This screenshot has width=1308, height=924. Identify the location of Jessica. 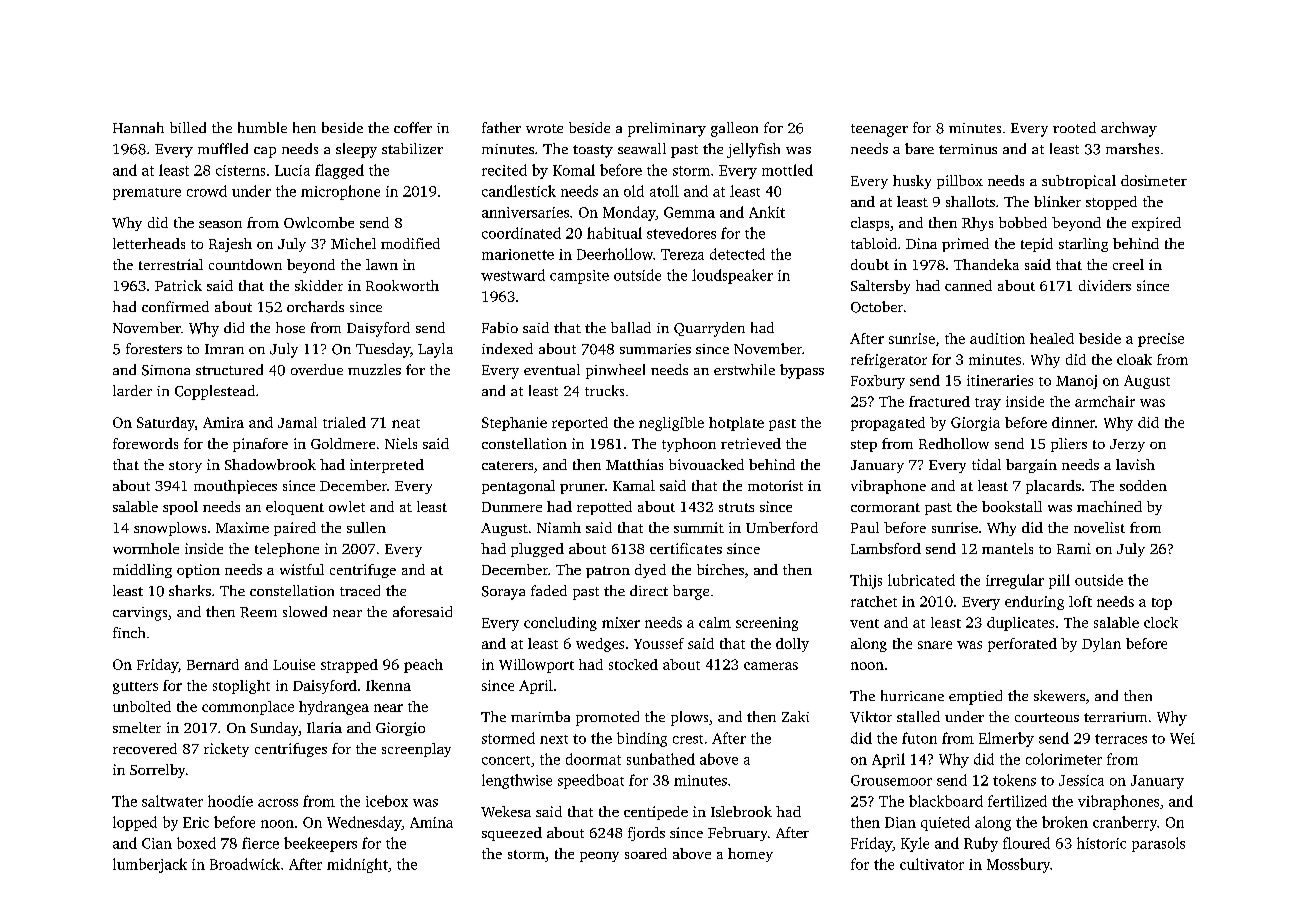
(1081, 780).
